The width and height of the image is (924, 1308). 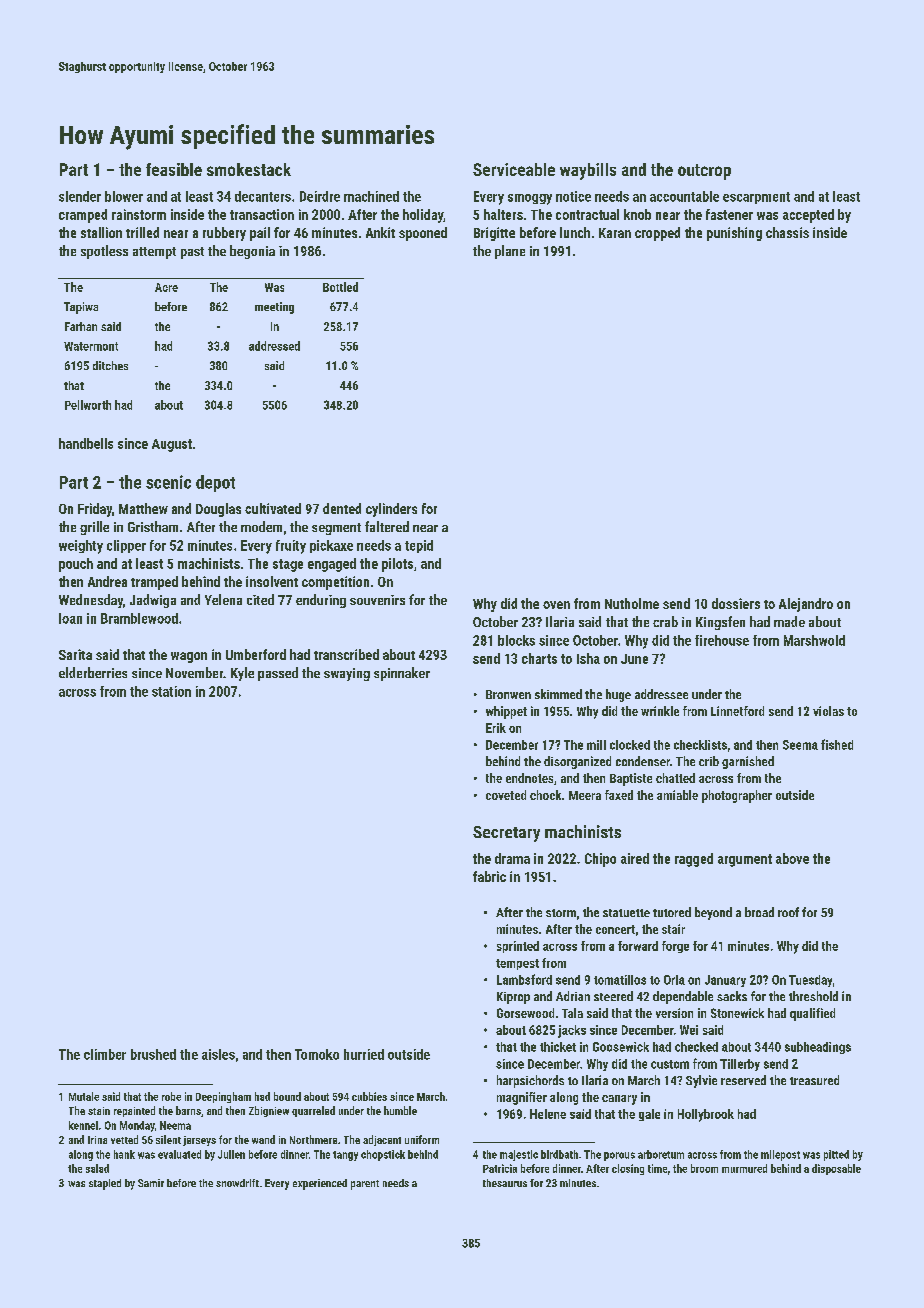 What do you see at coordinates (787, 232) in the image?
I see `chassis` at bounding box center [787, 232].
